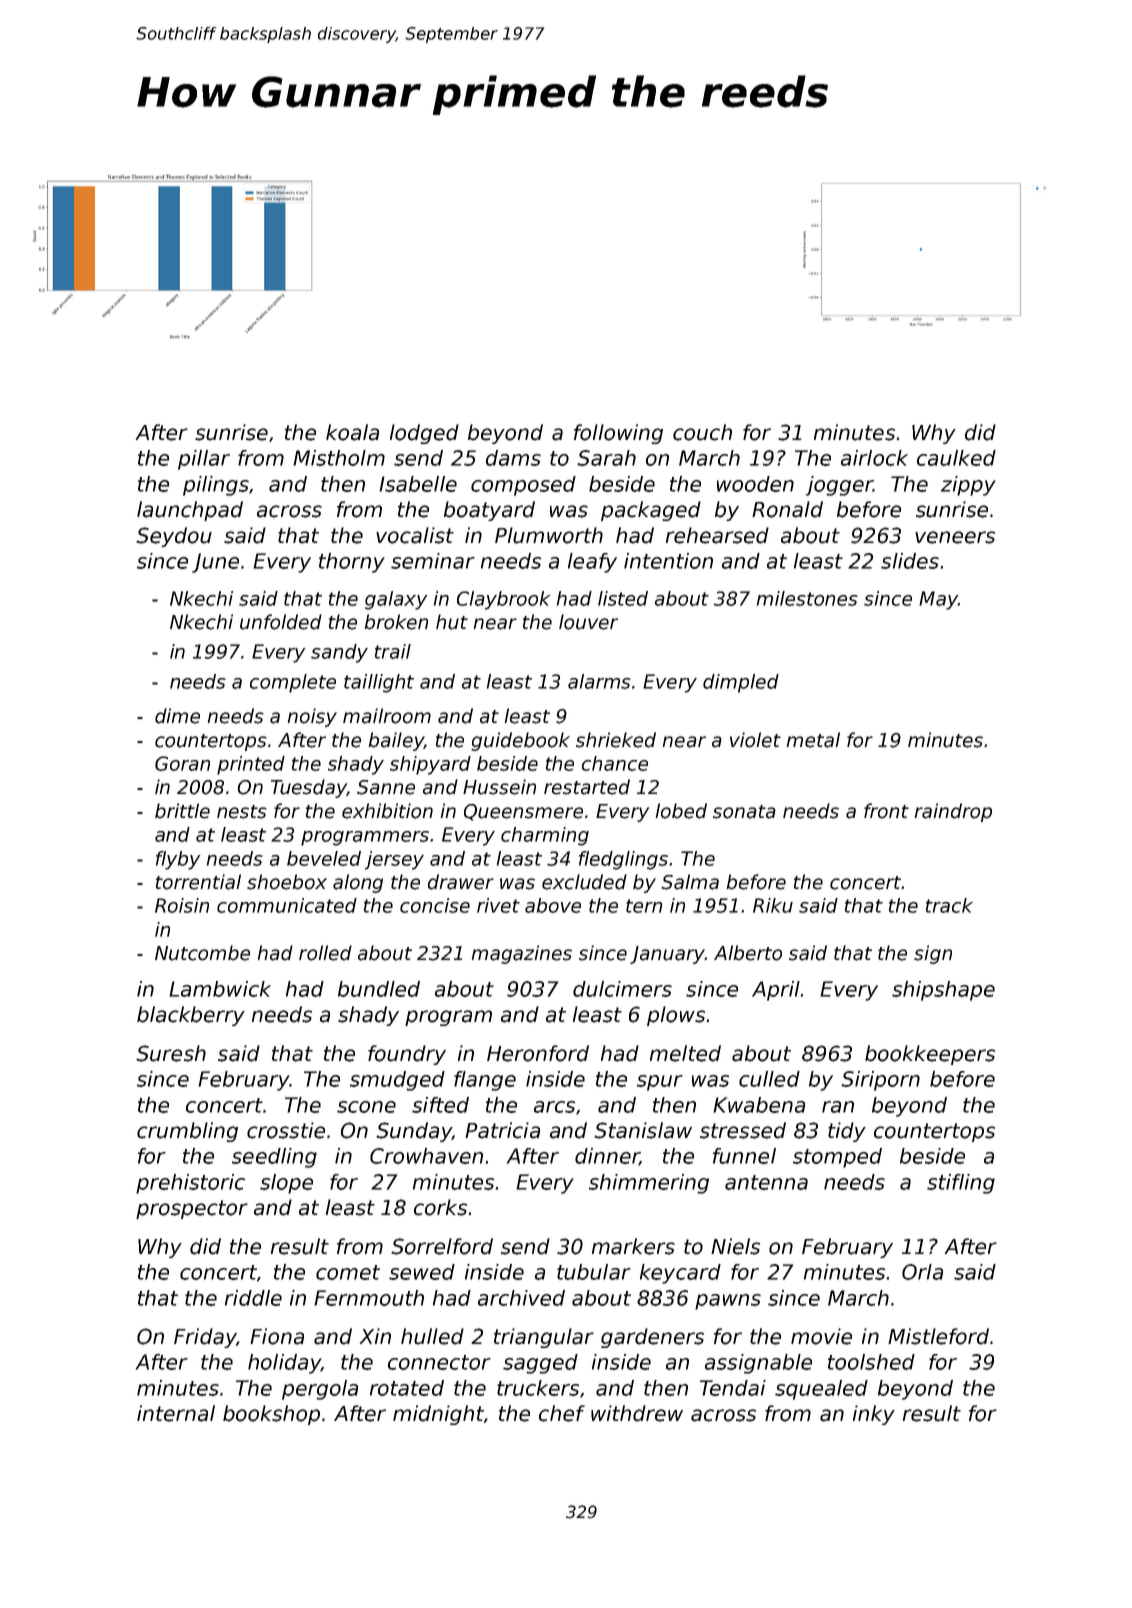 Image resolution: width=1132 pixels, height=1608 pixels. Describe the element at coordinates (702, 432) in the page. I see `couch` at that location.
